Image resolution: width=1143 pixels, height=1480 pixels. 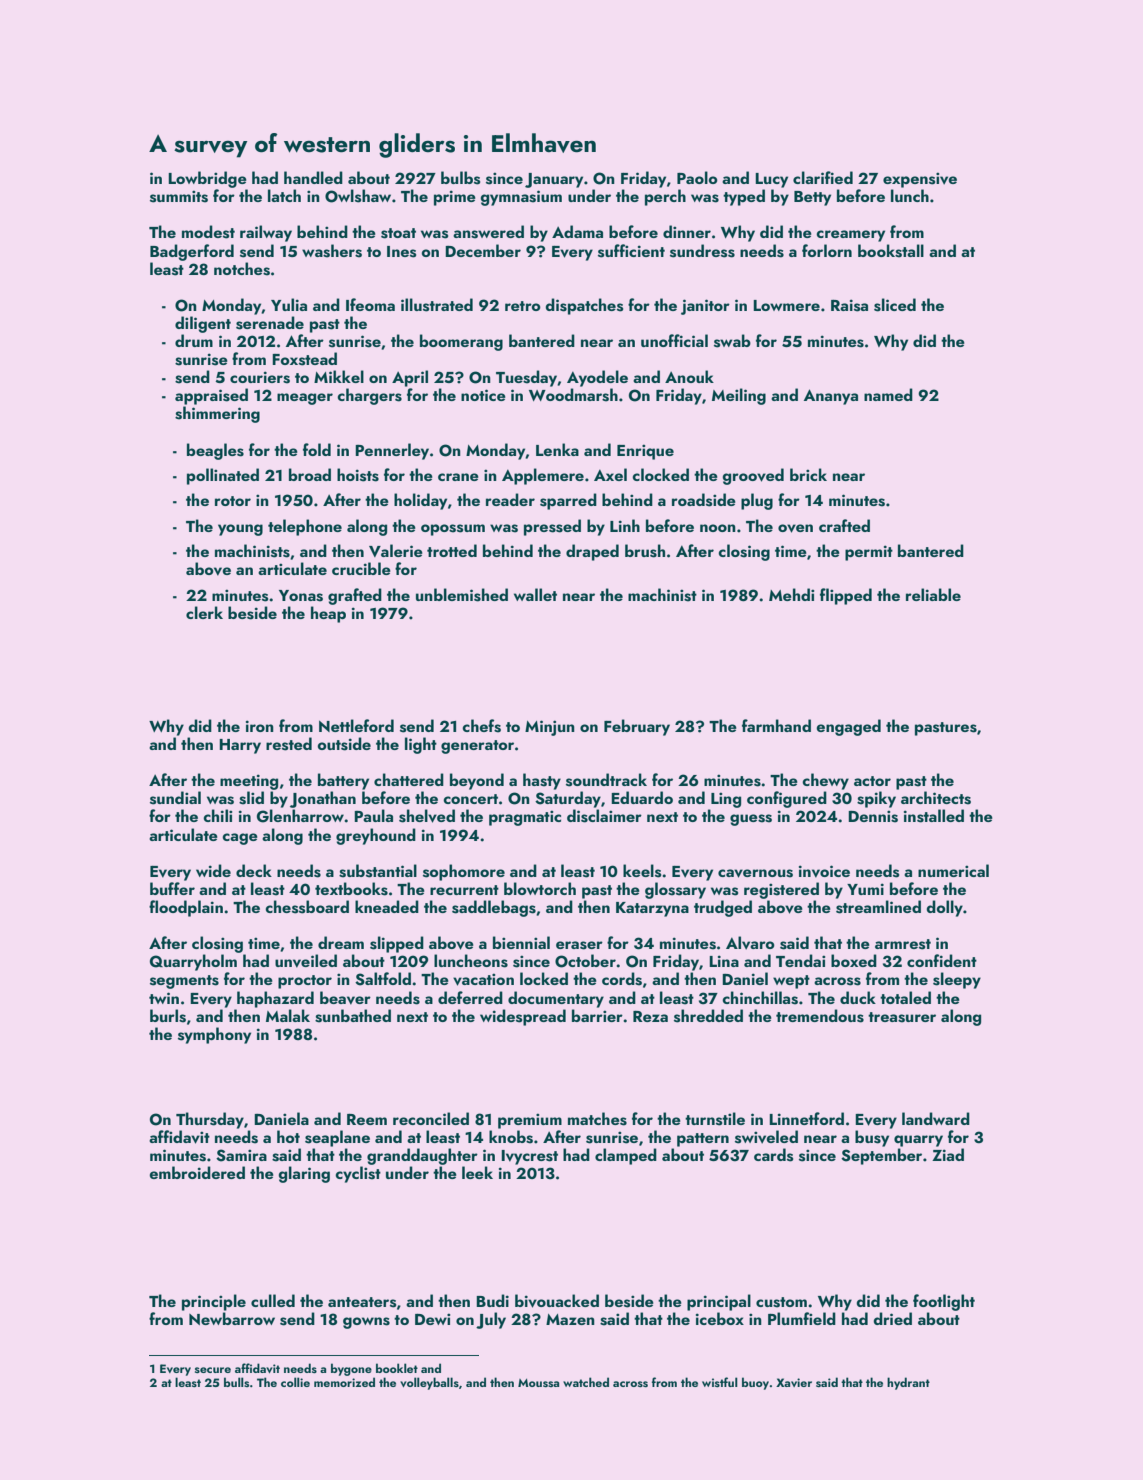 What do you see at coordinates (592, 552) in the document?
I see `draped` at bounding box center [592, 552].
